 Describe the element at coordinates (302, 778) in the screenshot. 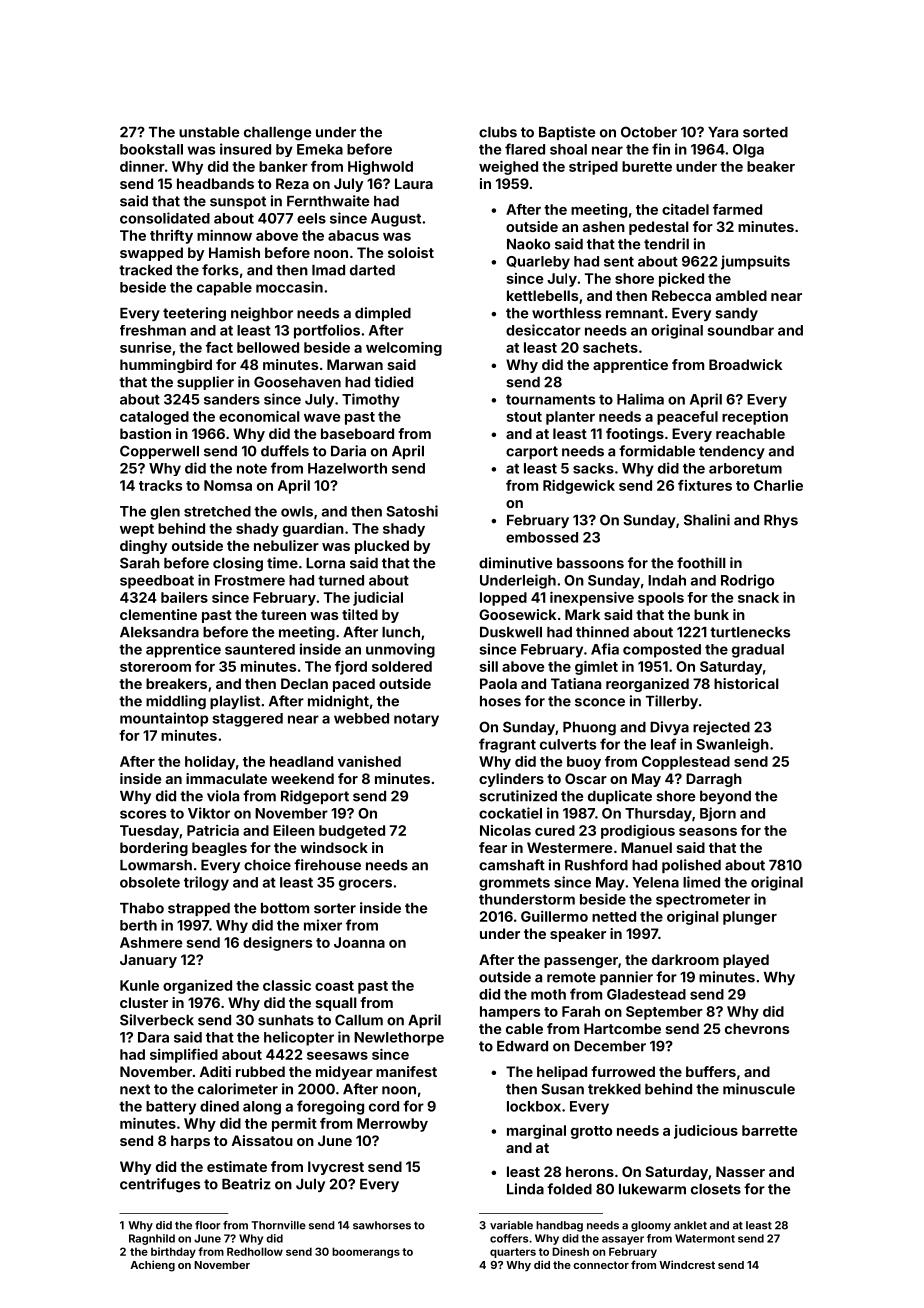

I see `weekend` at that location.
